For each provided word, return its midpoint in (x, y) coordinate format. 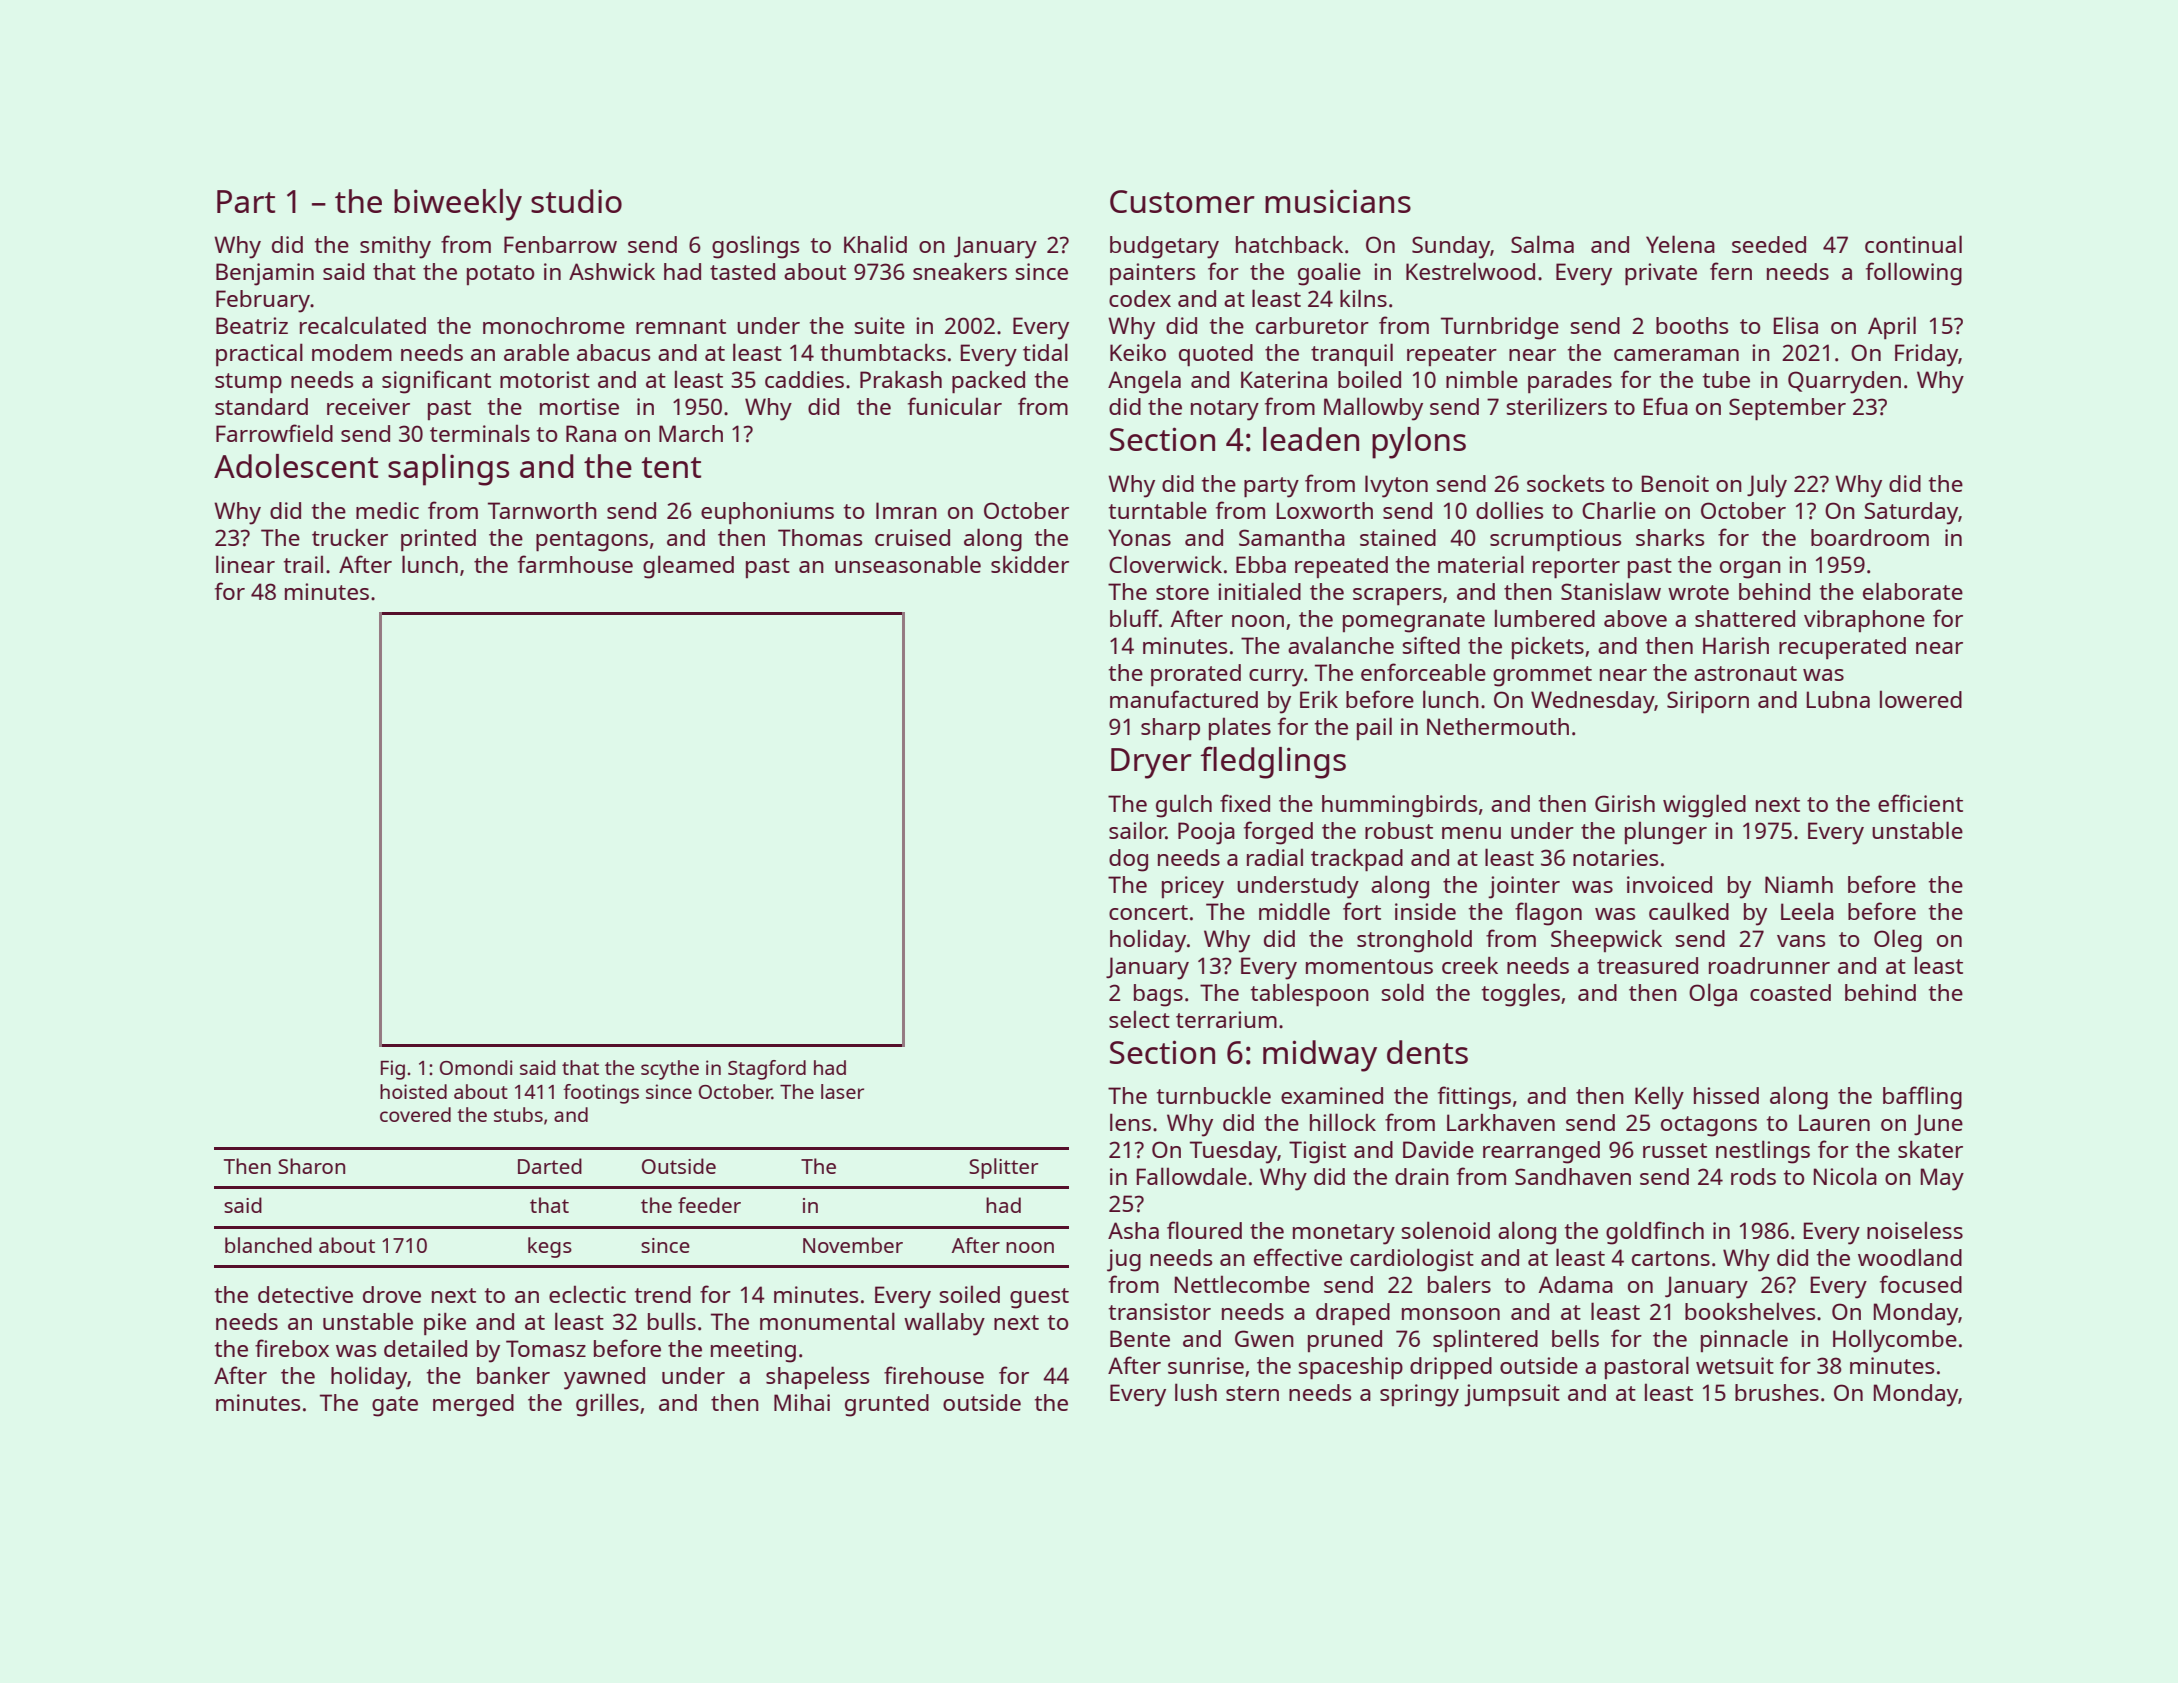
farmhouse (575, 564)
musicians (1338, 201)
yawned (604, 1378)
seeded (1769, 244)
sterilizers (1556, 406)
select (1139, 1019)
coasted (1790, 992)
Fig (393, 1070)
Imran (906, 510)
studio (576, 201)
